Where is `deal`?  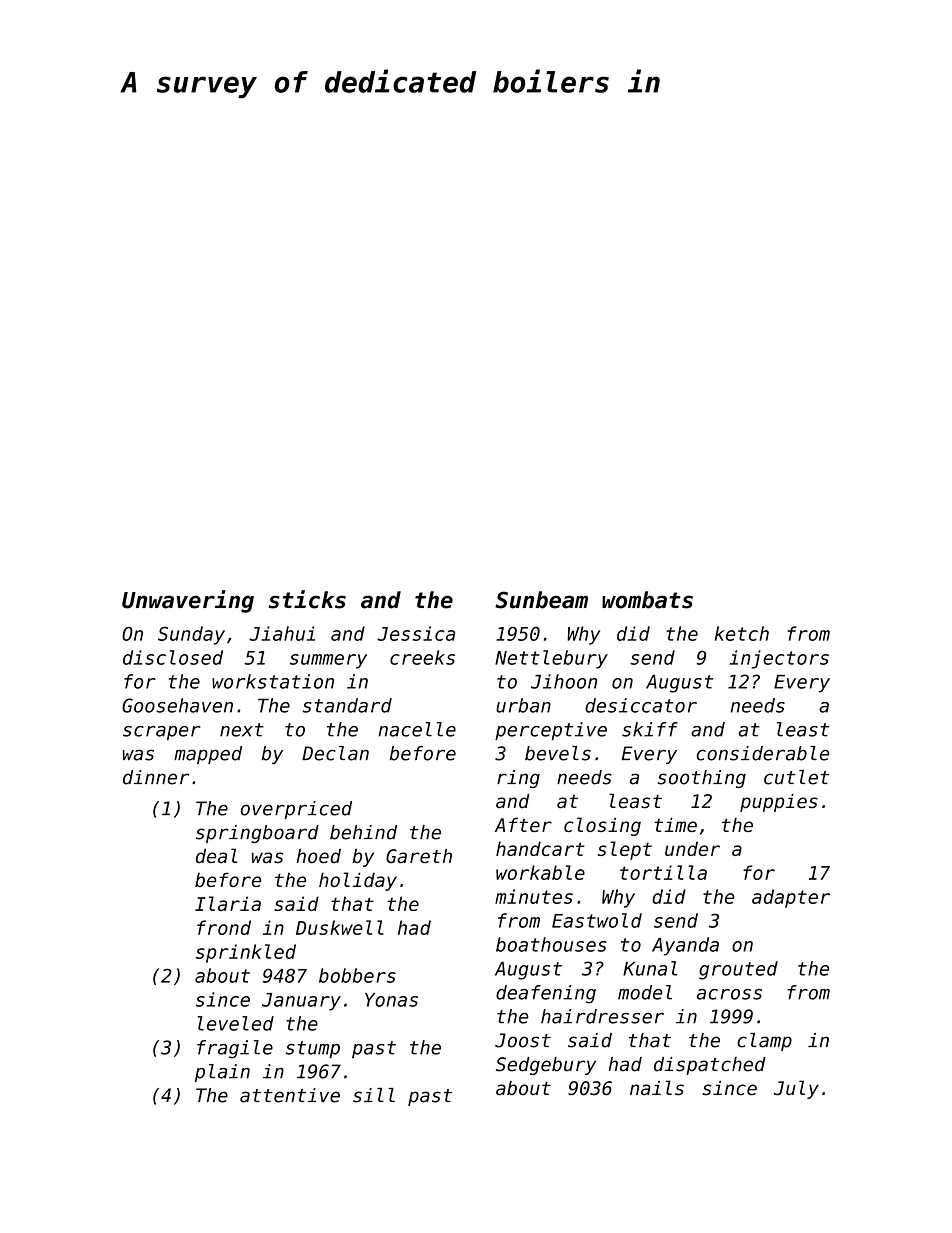
deal is located at coordinates (217, 856).
